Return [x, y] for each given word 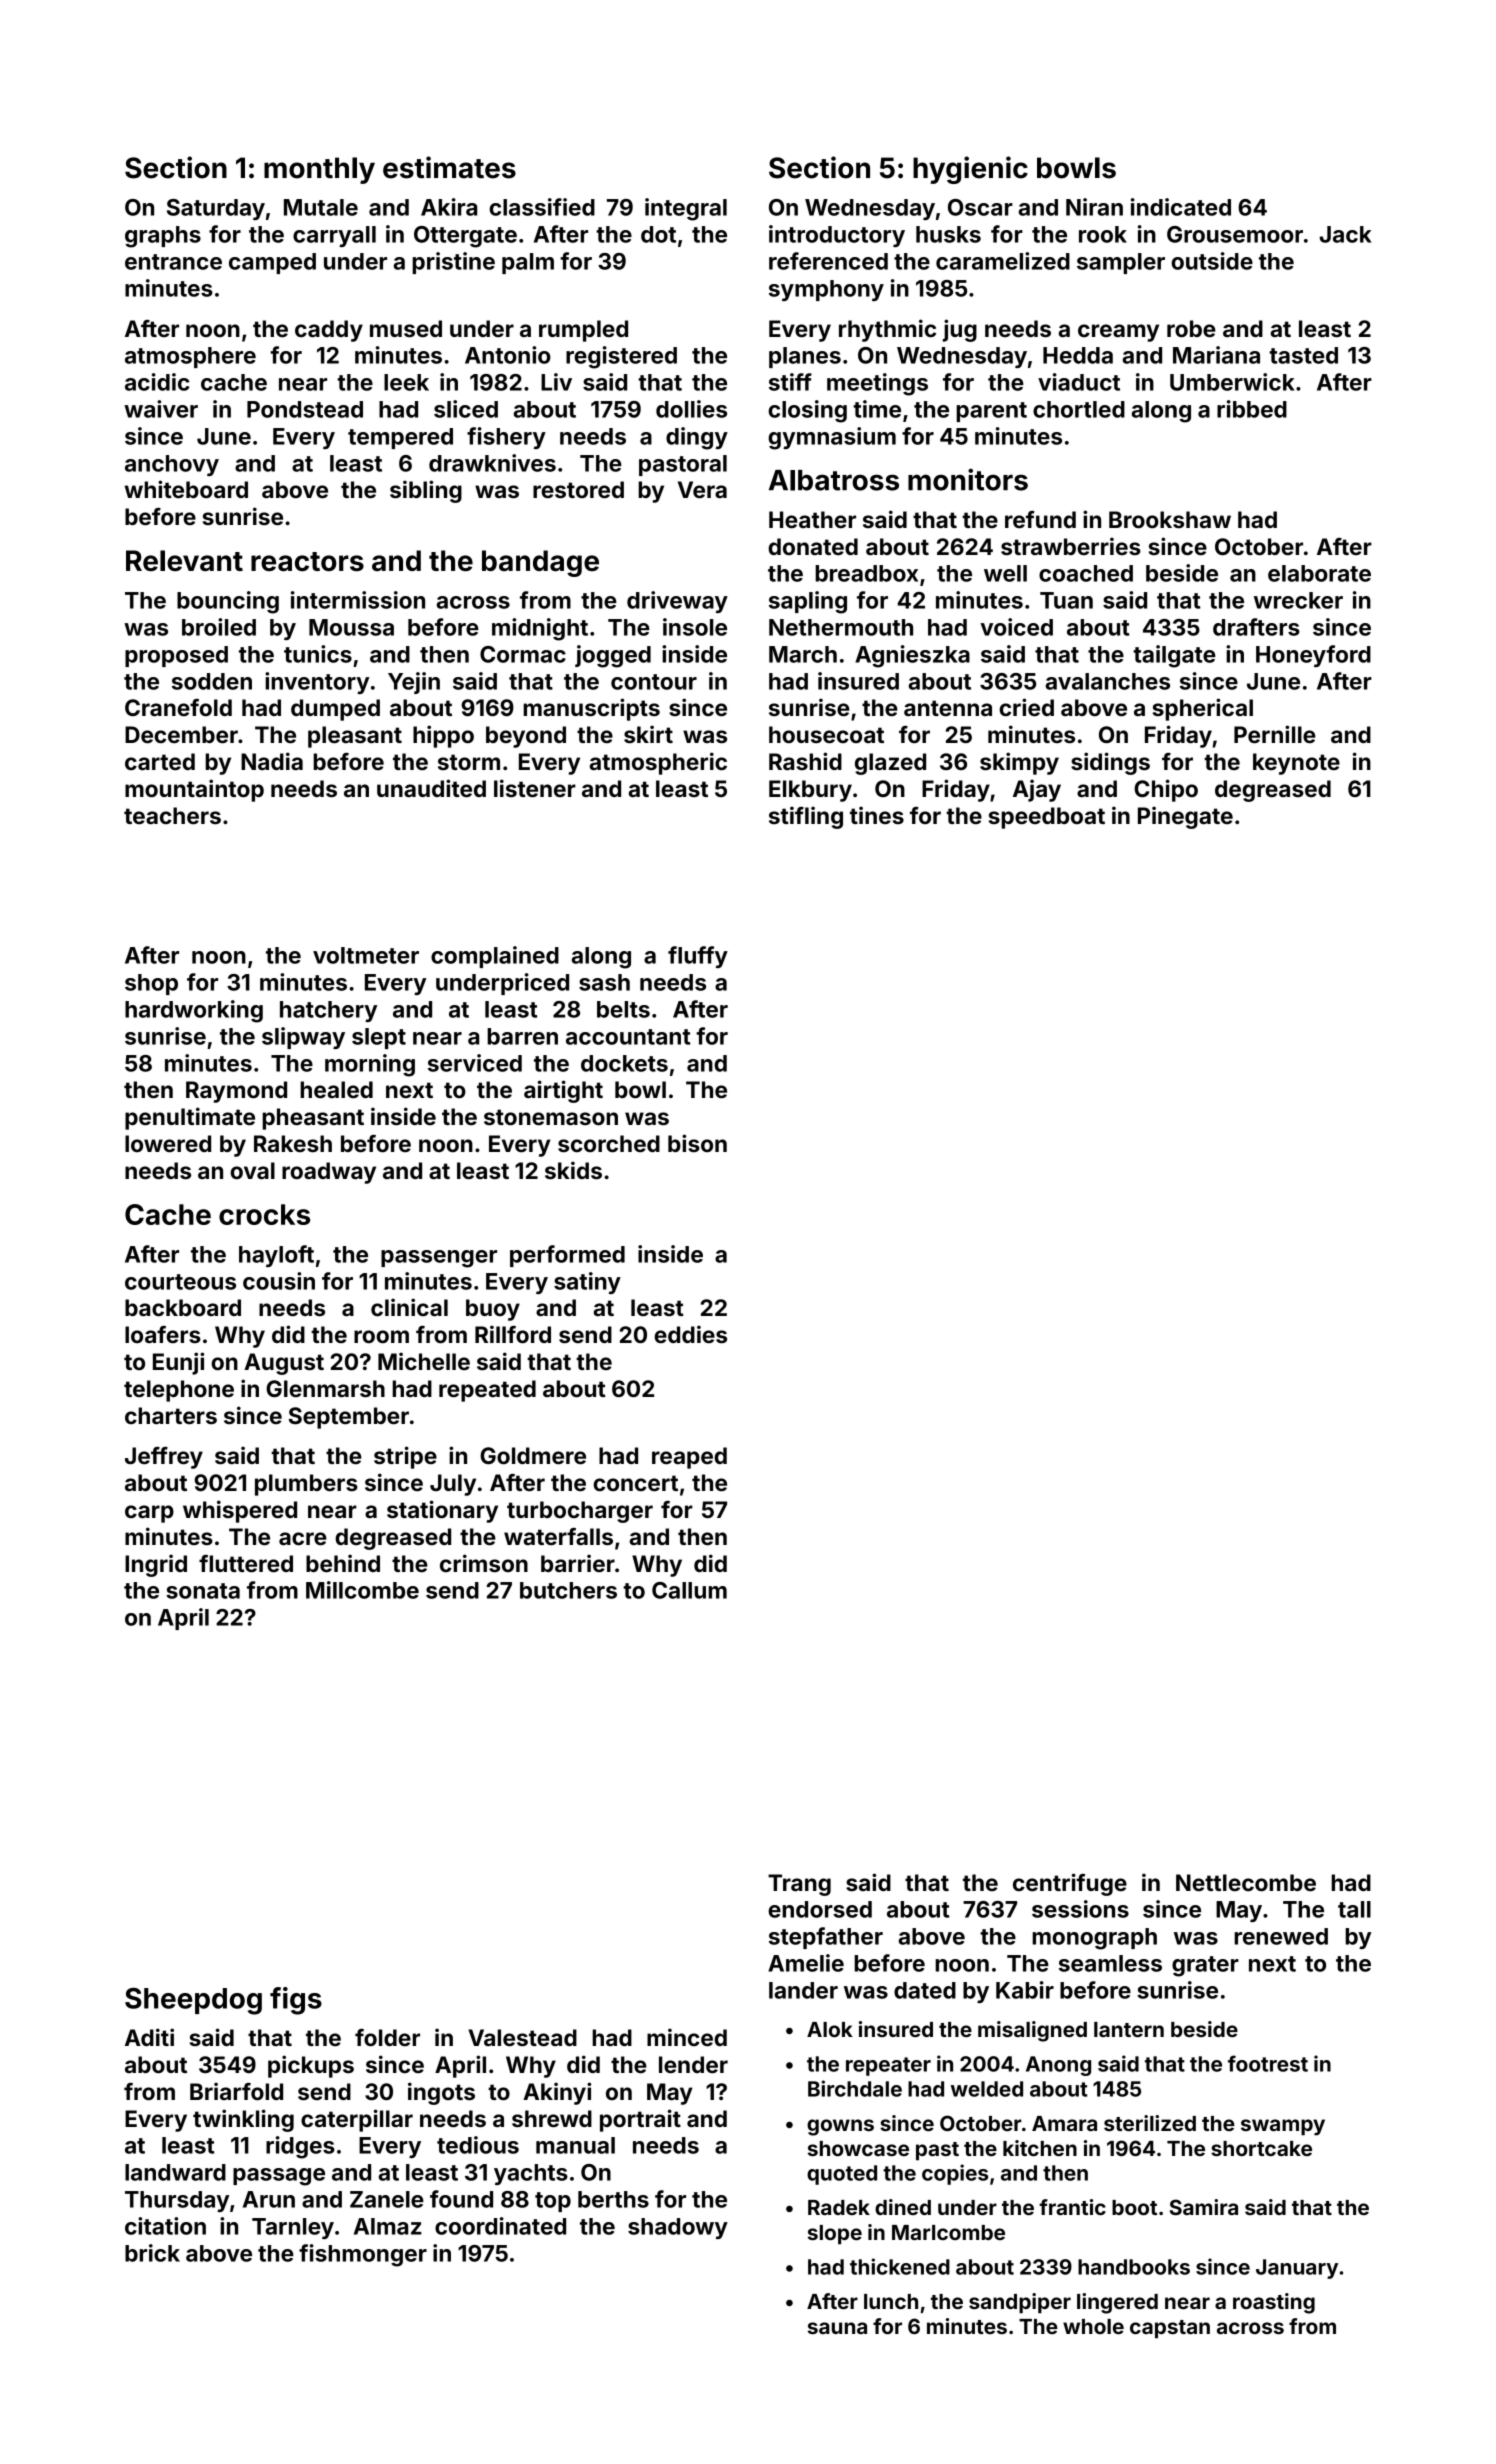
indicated [1181, 207]
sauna [837, 2328]
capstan [1170, 2329]
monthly [319, 170]
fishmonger [363, 2255]
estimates [449, 167]
